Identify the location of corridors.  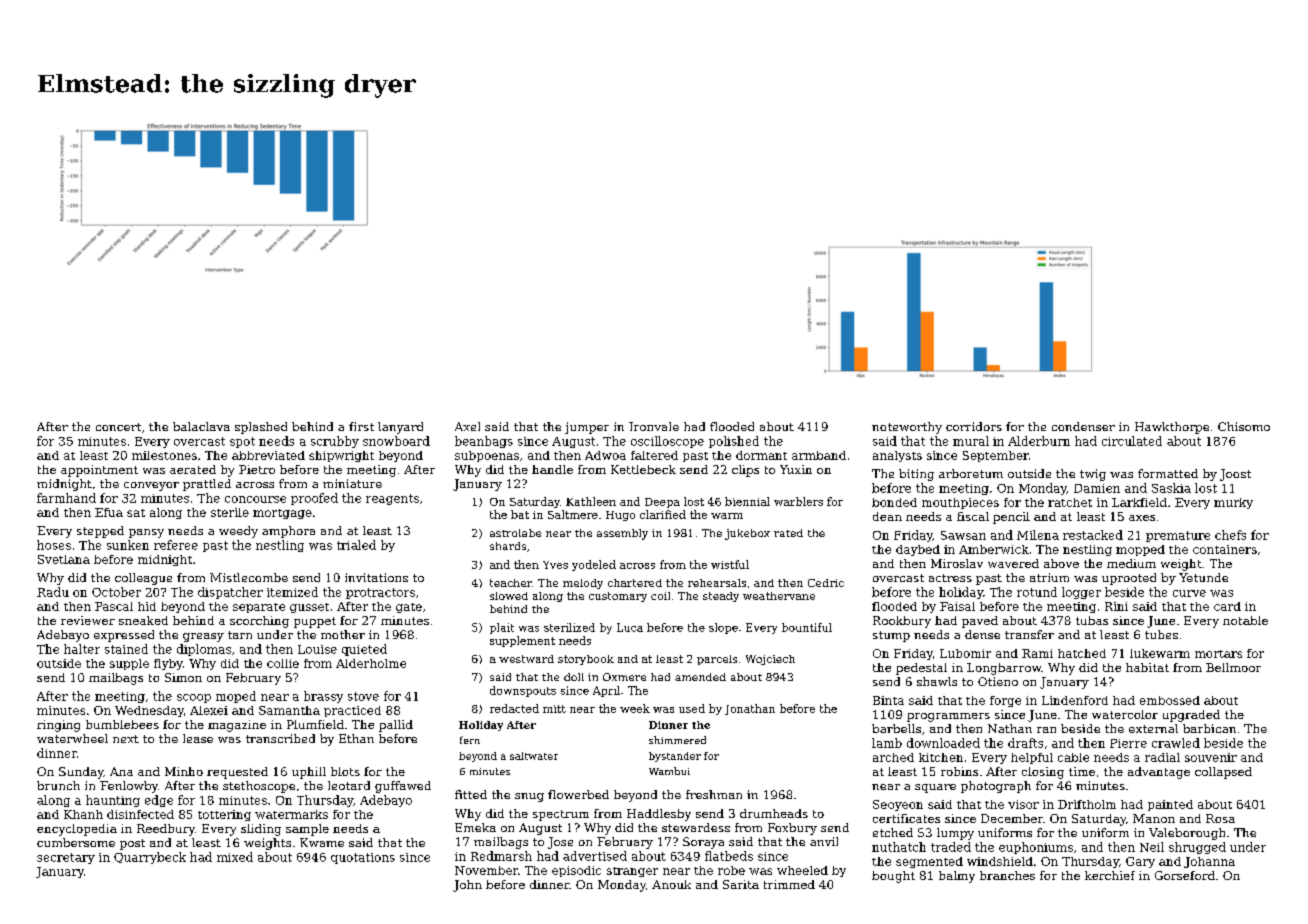
(974, 426).
